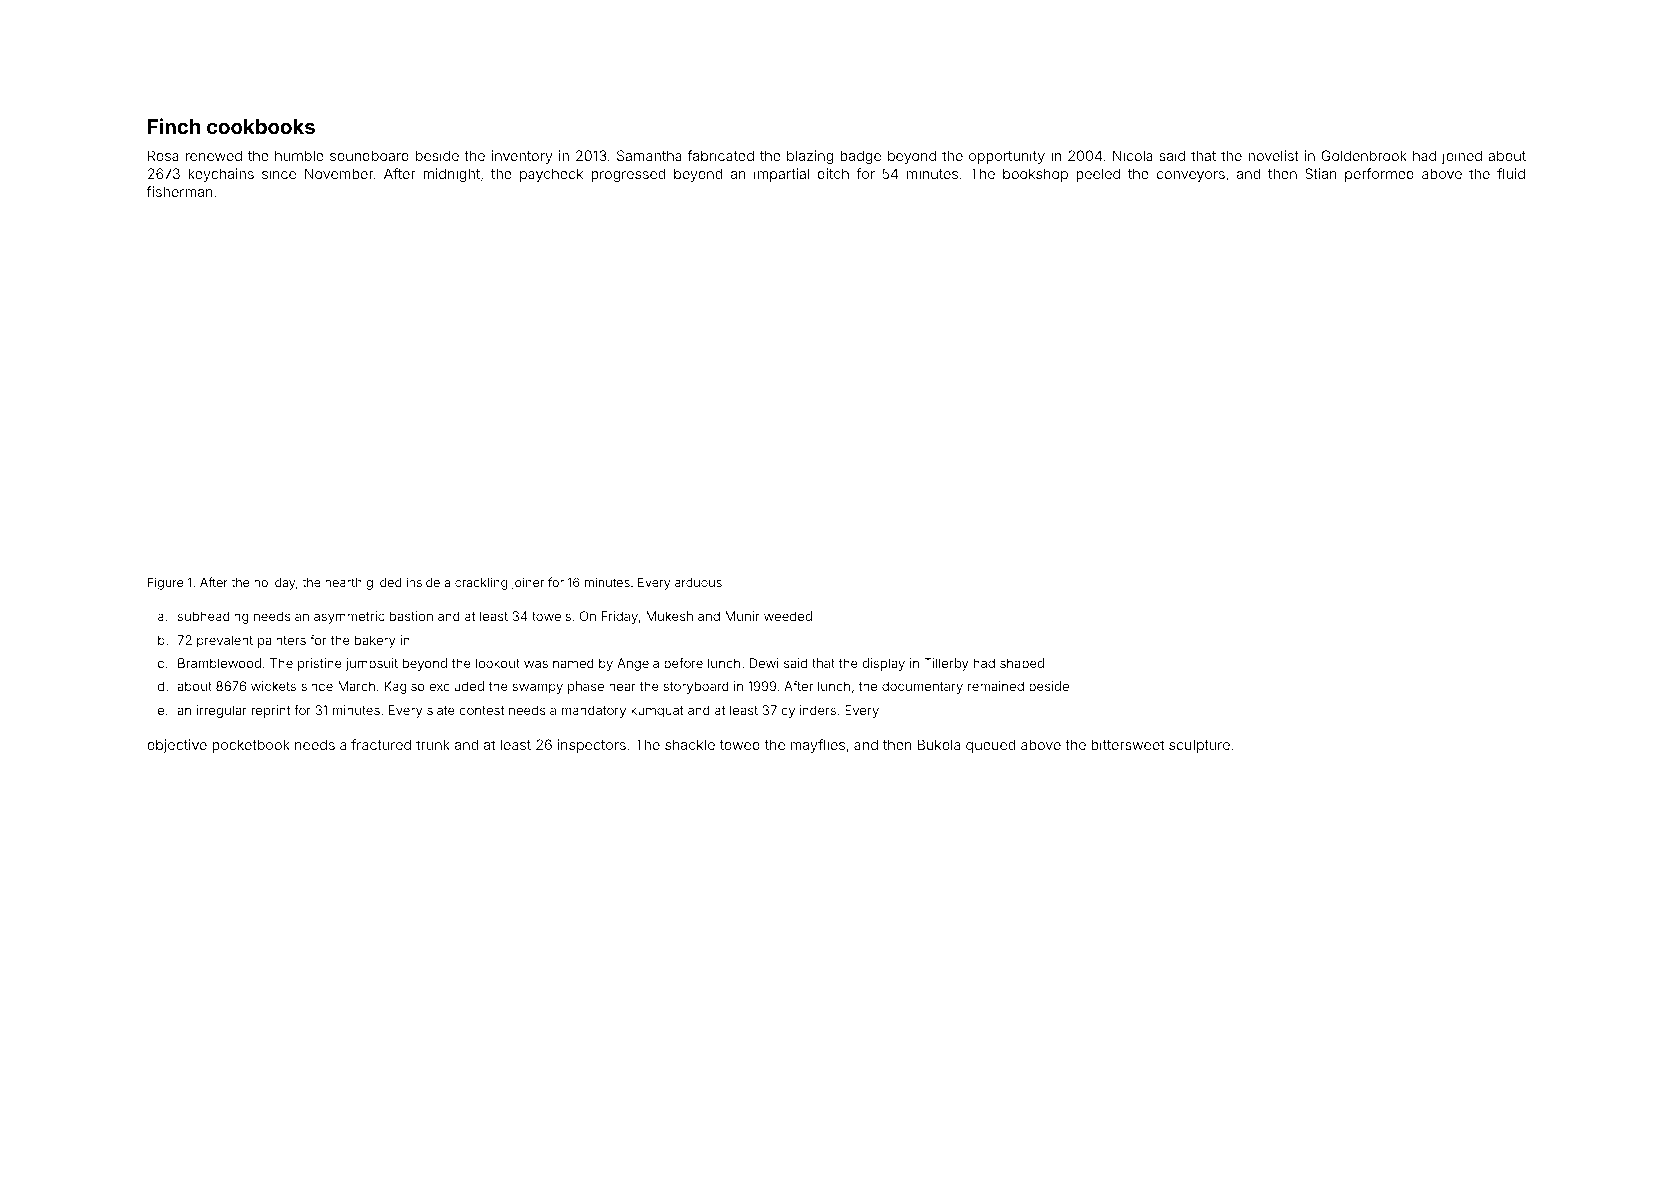  I want to click on Finch, so click(174, 126).
